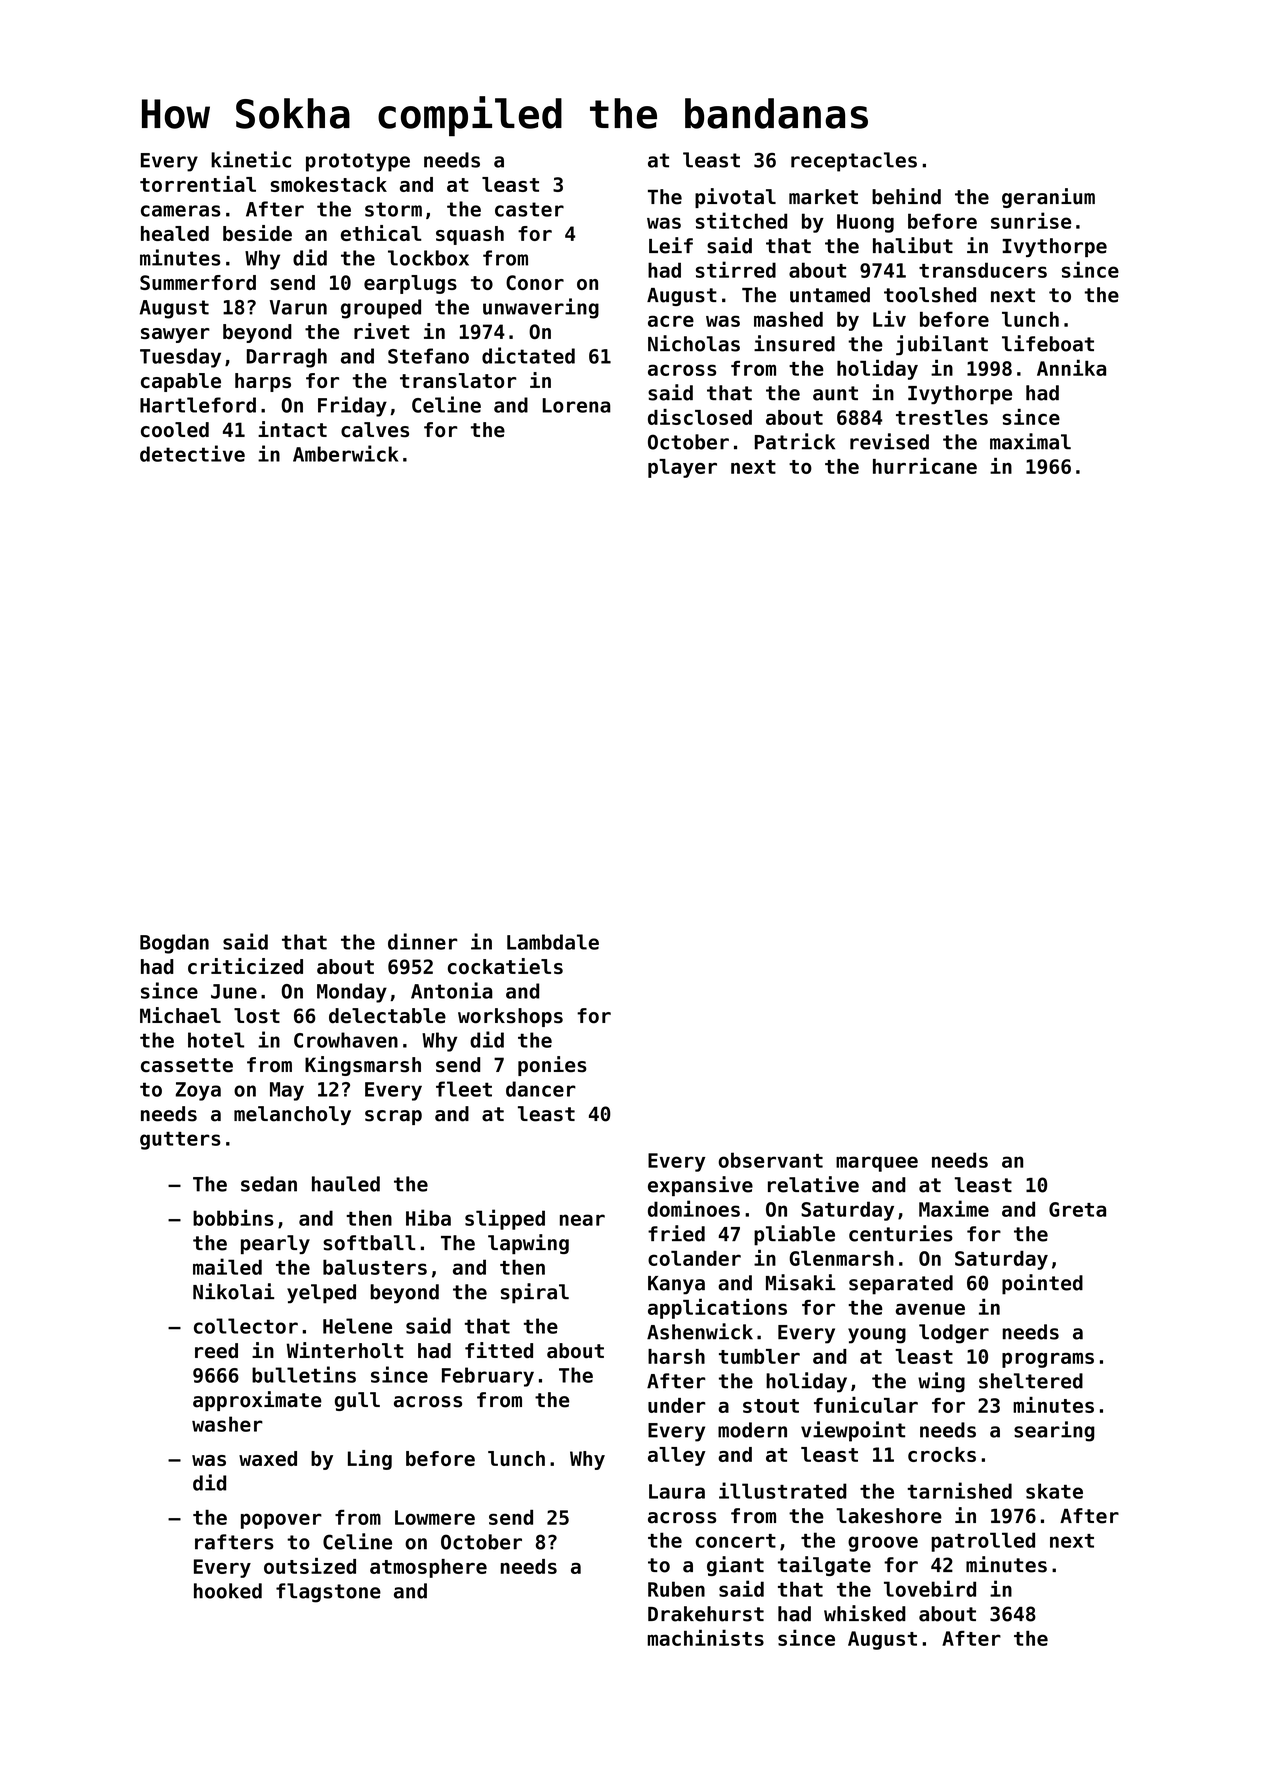  I want to click on fleet, so click(464, 1089).
